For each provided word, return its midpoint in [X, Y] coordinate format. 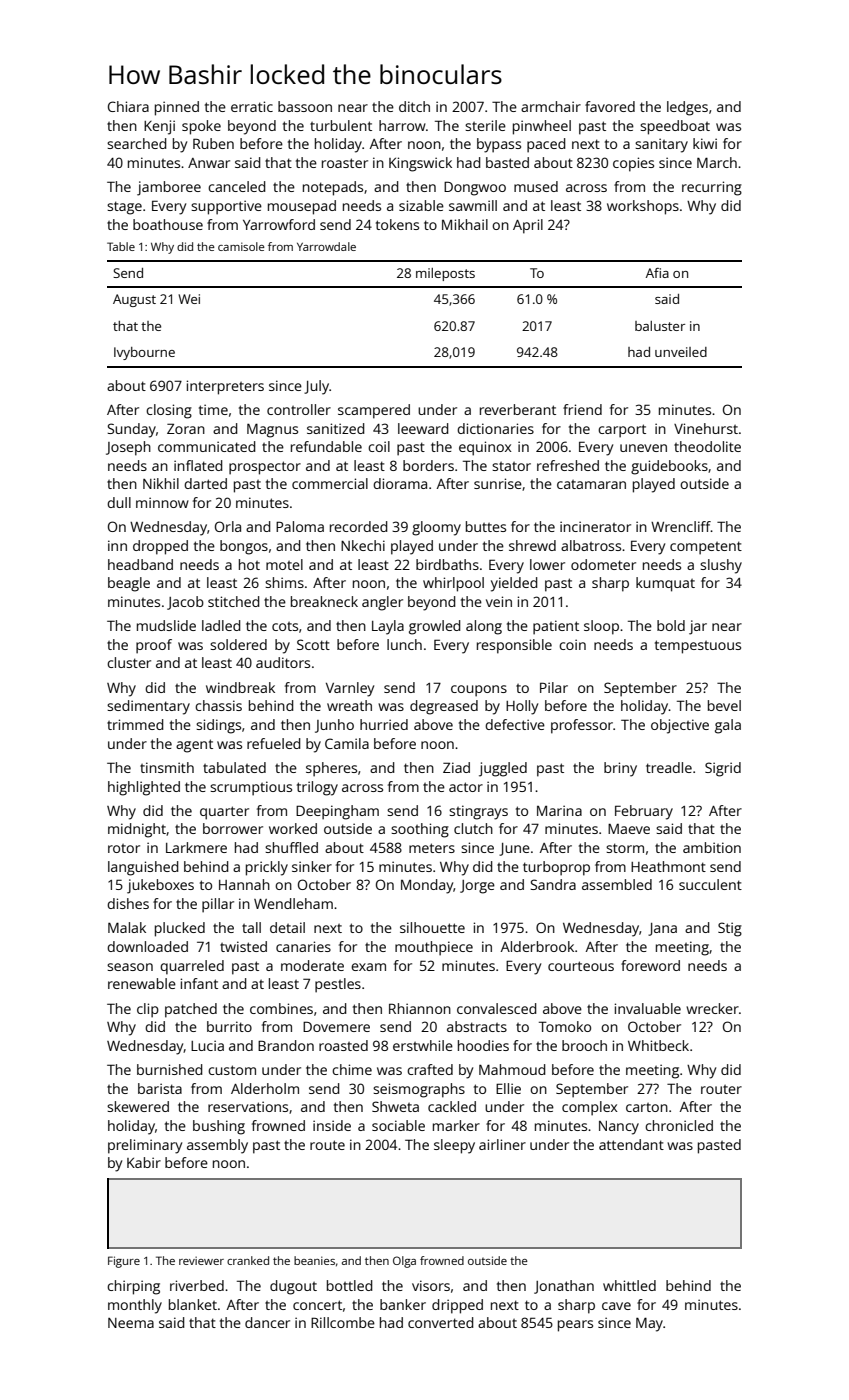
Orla [228, 526]
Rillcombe [343, 1322]
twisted [243, 946]
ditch [414, 106]
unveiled [681, 352]
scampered [374, 411]
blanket [193, 1304]
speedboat [675, 127]
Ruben [213, 143]
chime [352, 1069]
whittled [629, 1285]
